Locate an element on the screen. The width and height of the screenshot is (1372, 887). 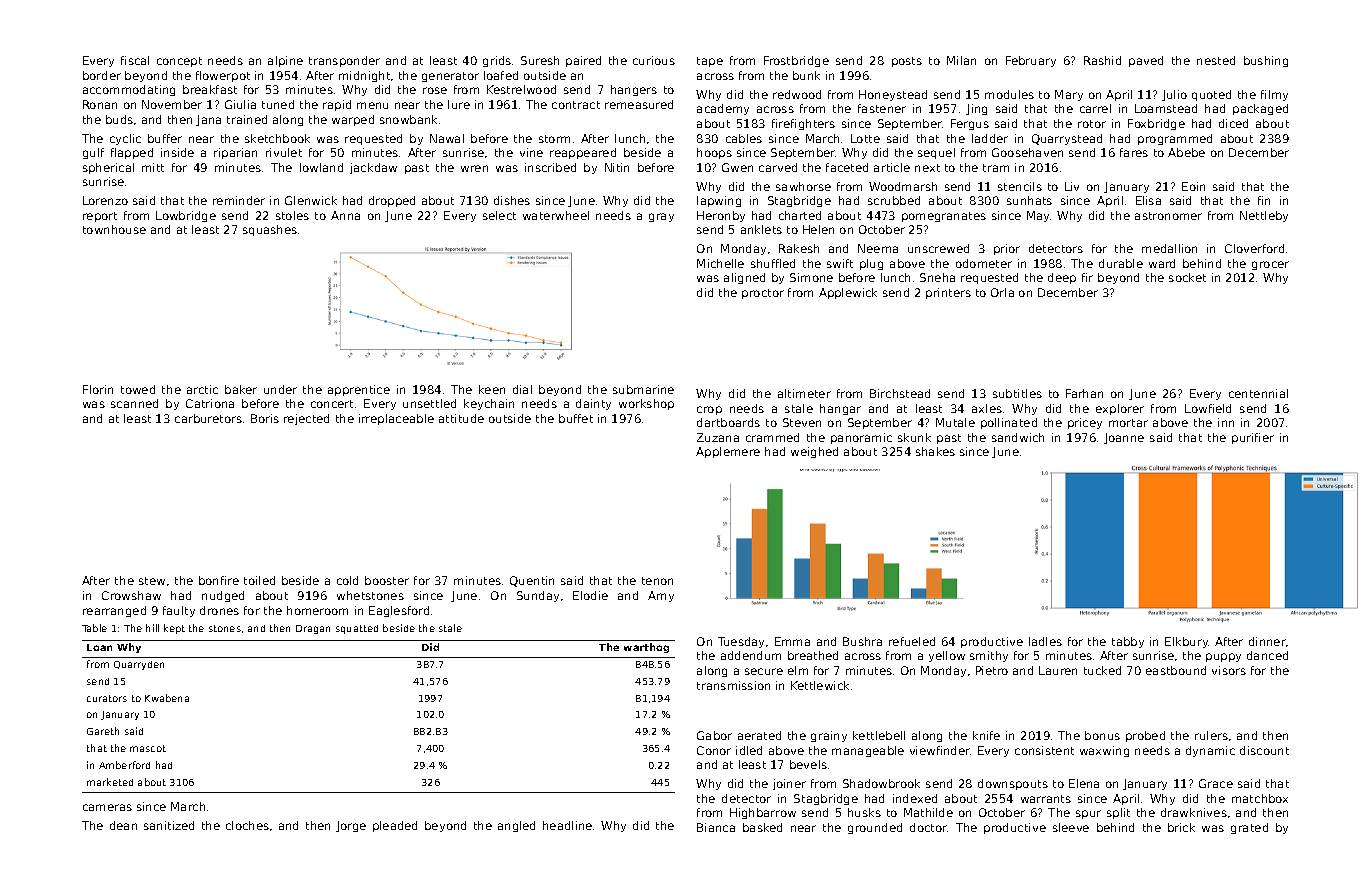
sunhats is located at coordinates (1029, 200).
